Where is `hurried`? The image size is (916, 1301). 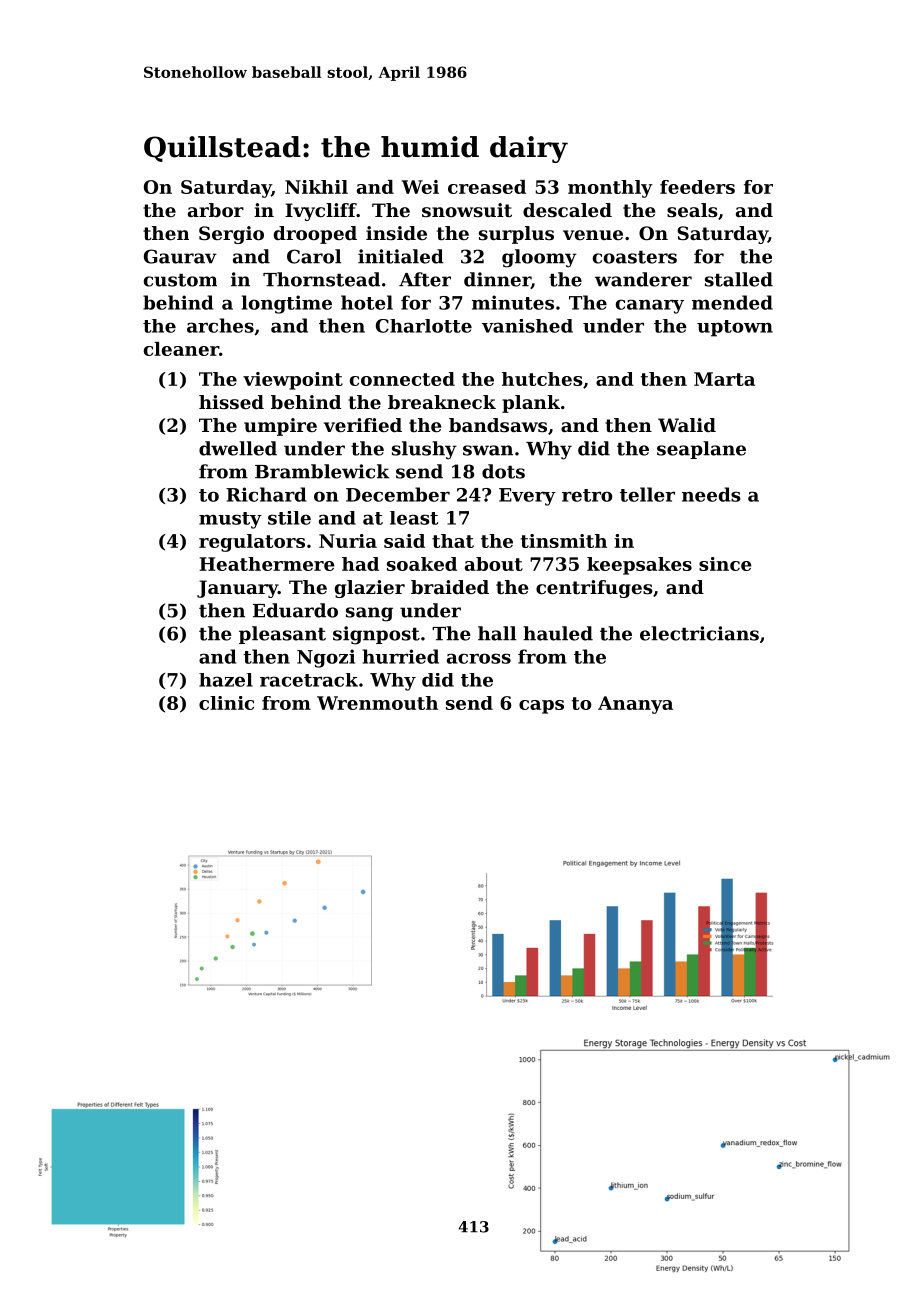 hurried is located at coordinates (400, 656).
